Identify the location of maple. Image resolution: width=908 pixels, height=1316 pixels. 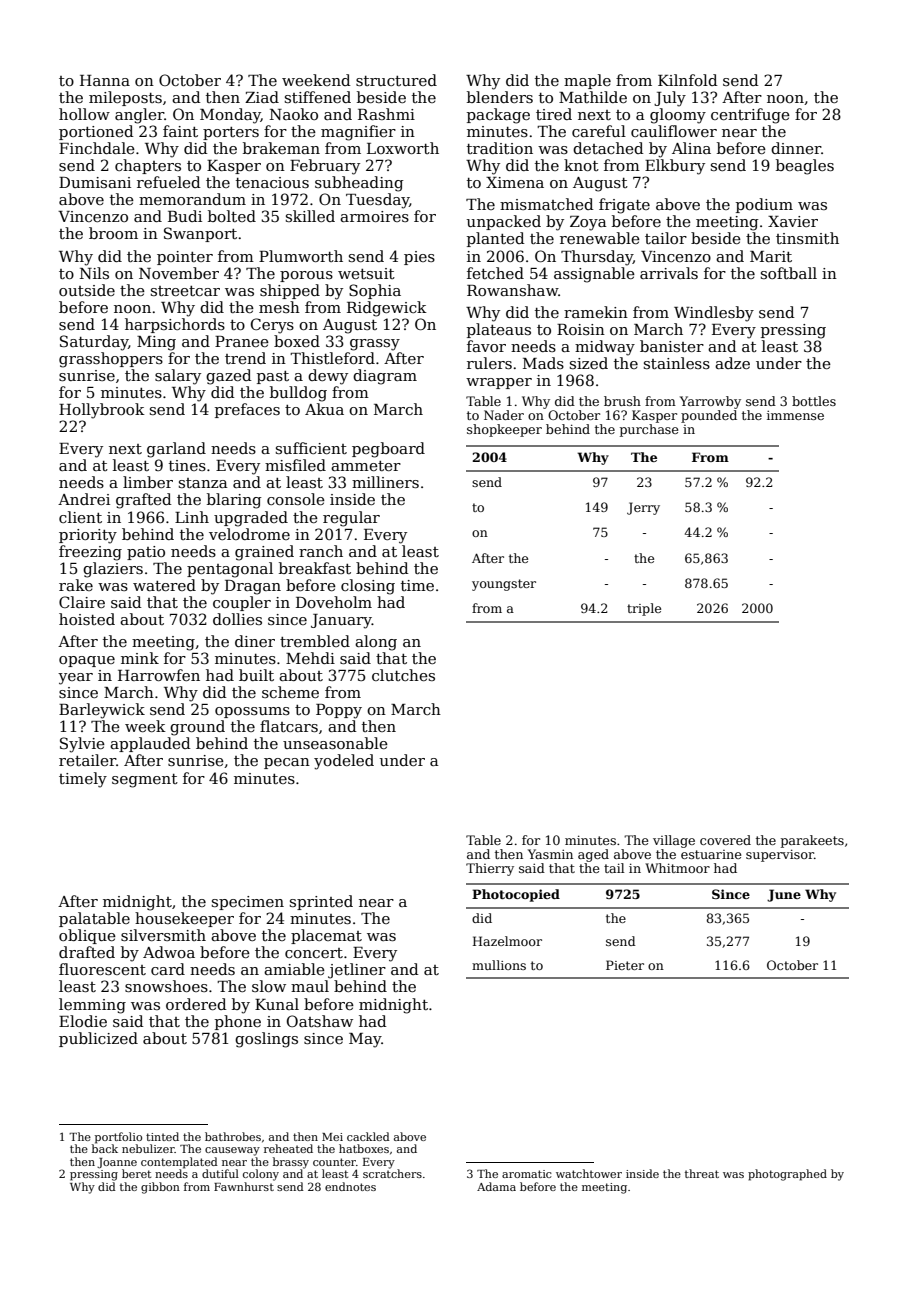
(587, 81).
